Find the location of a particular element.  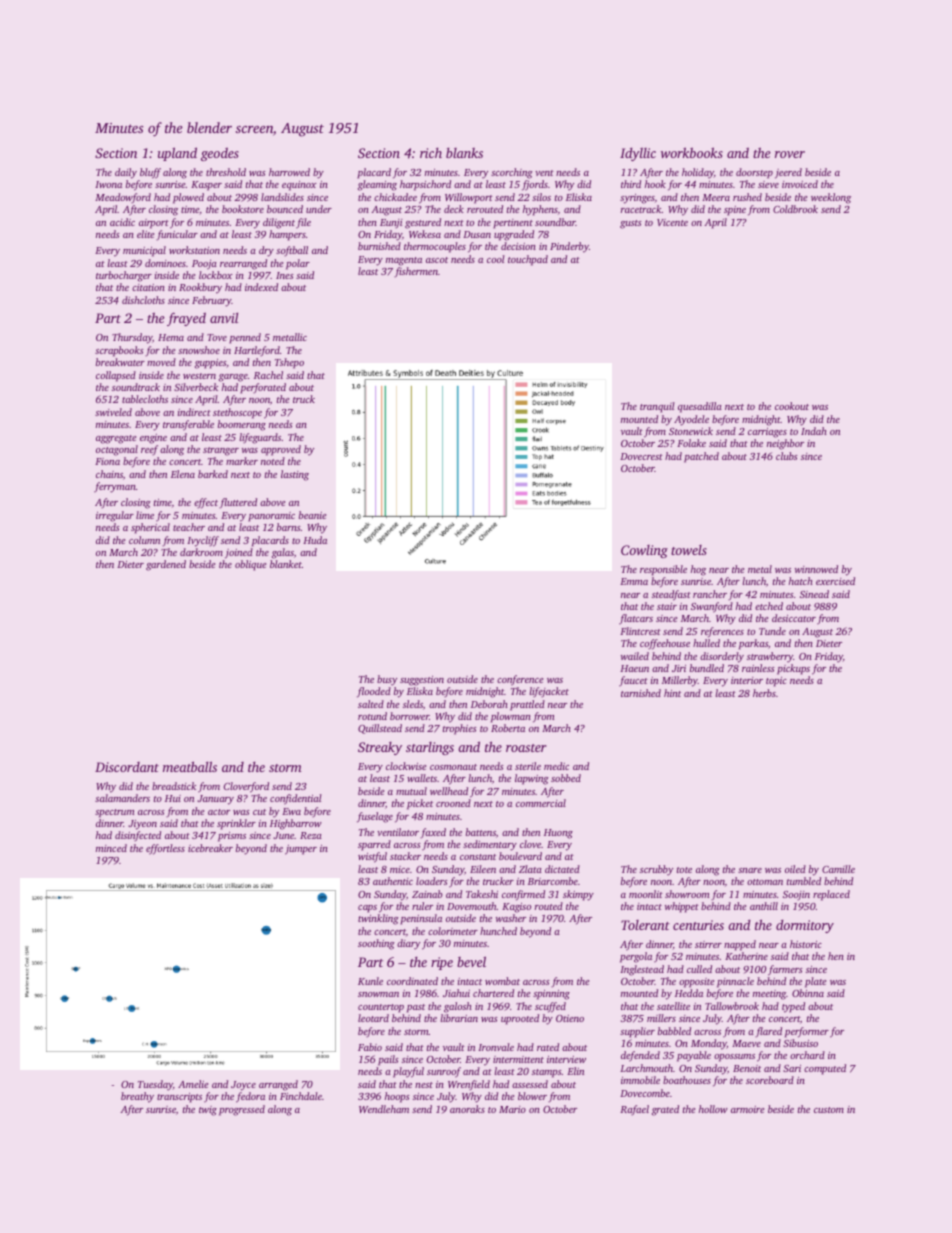

soundbar is located at coordinates (555, 222).
